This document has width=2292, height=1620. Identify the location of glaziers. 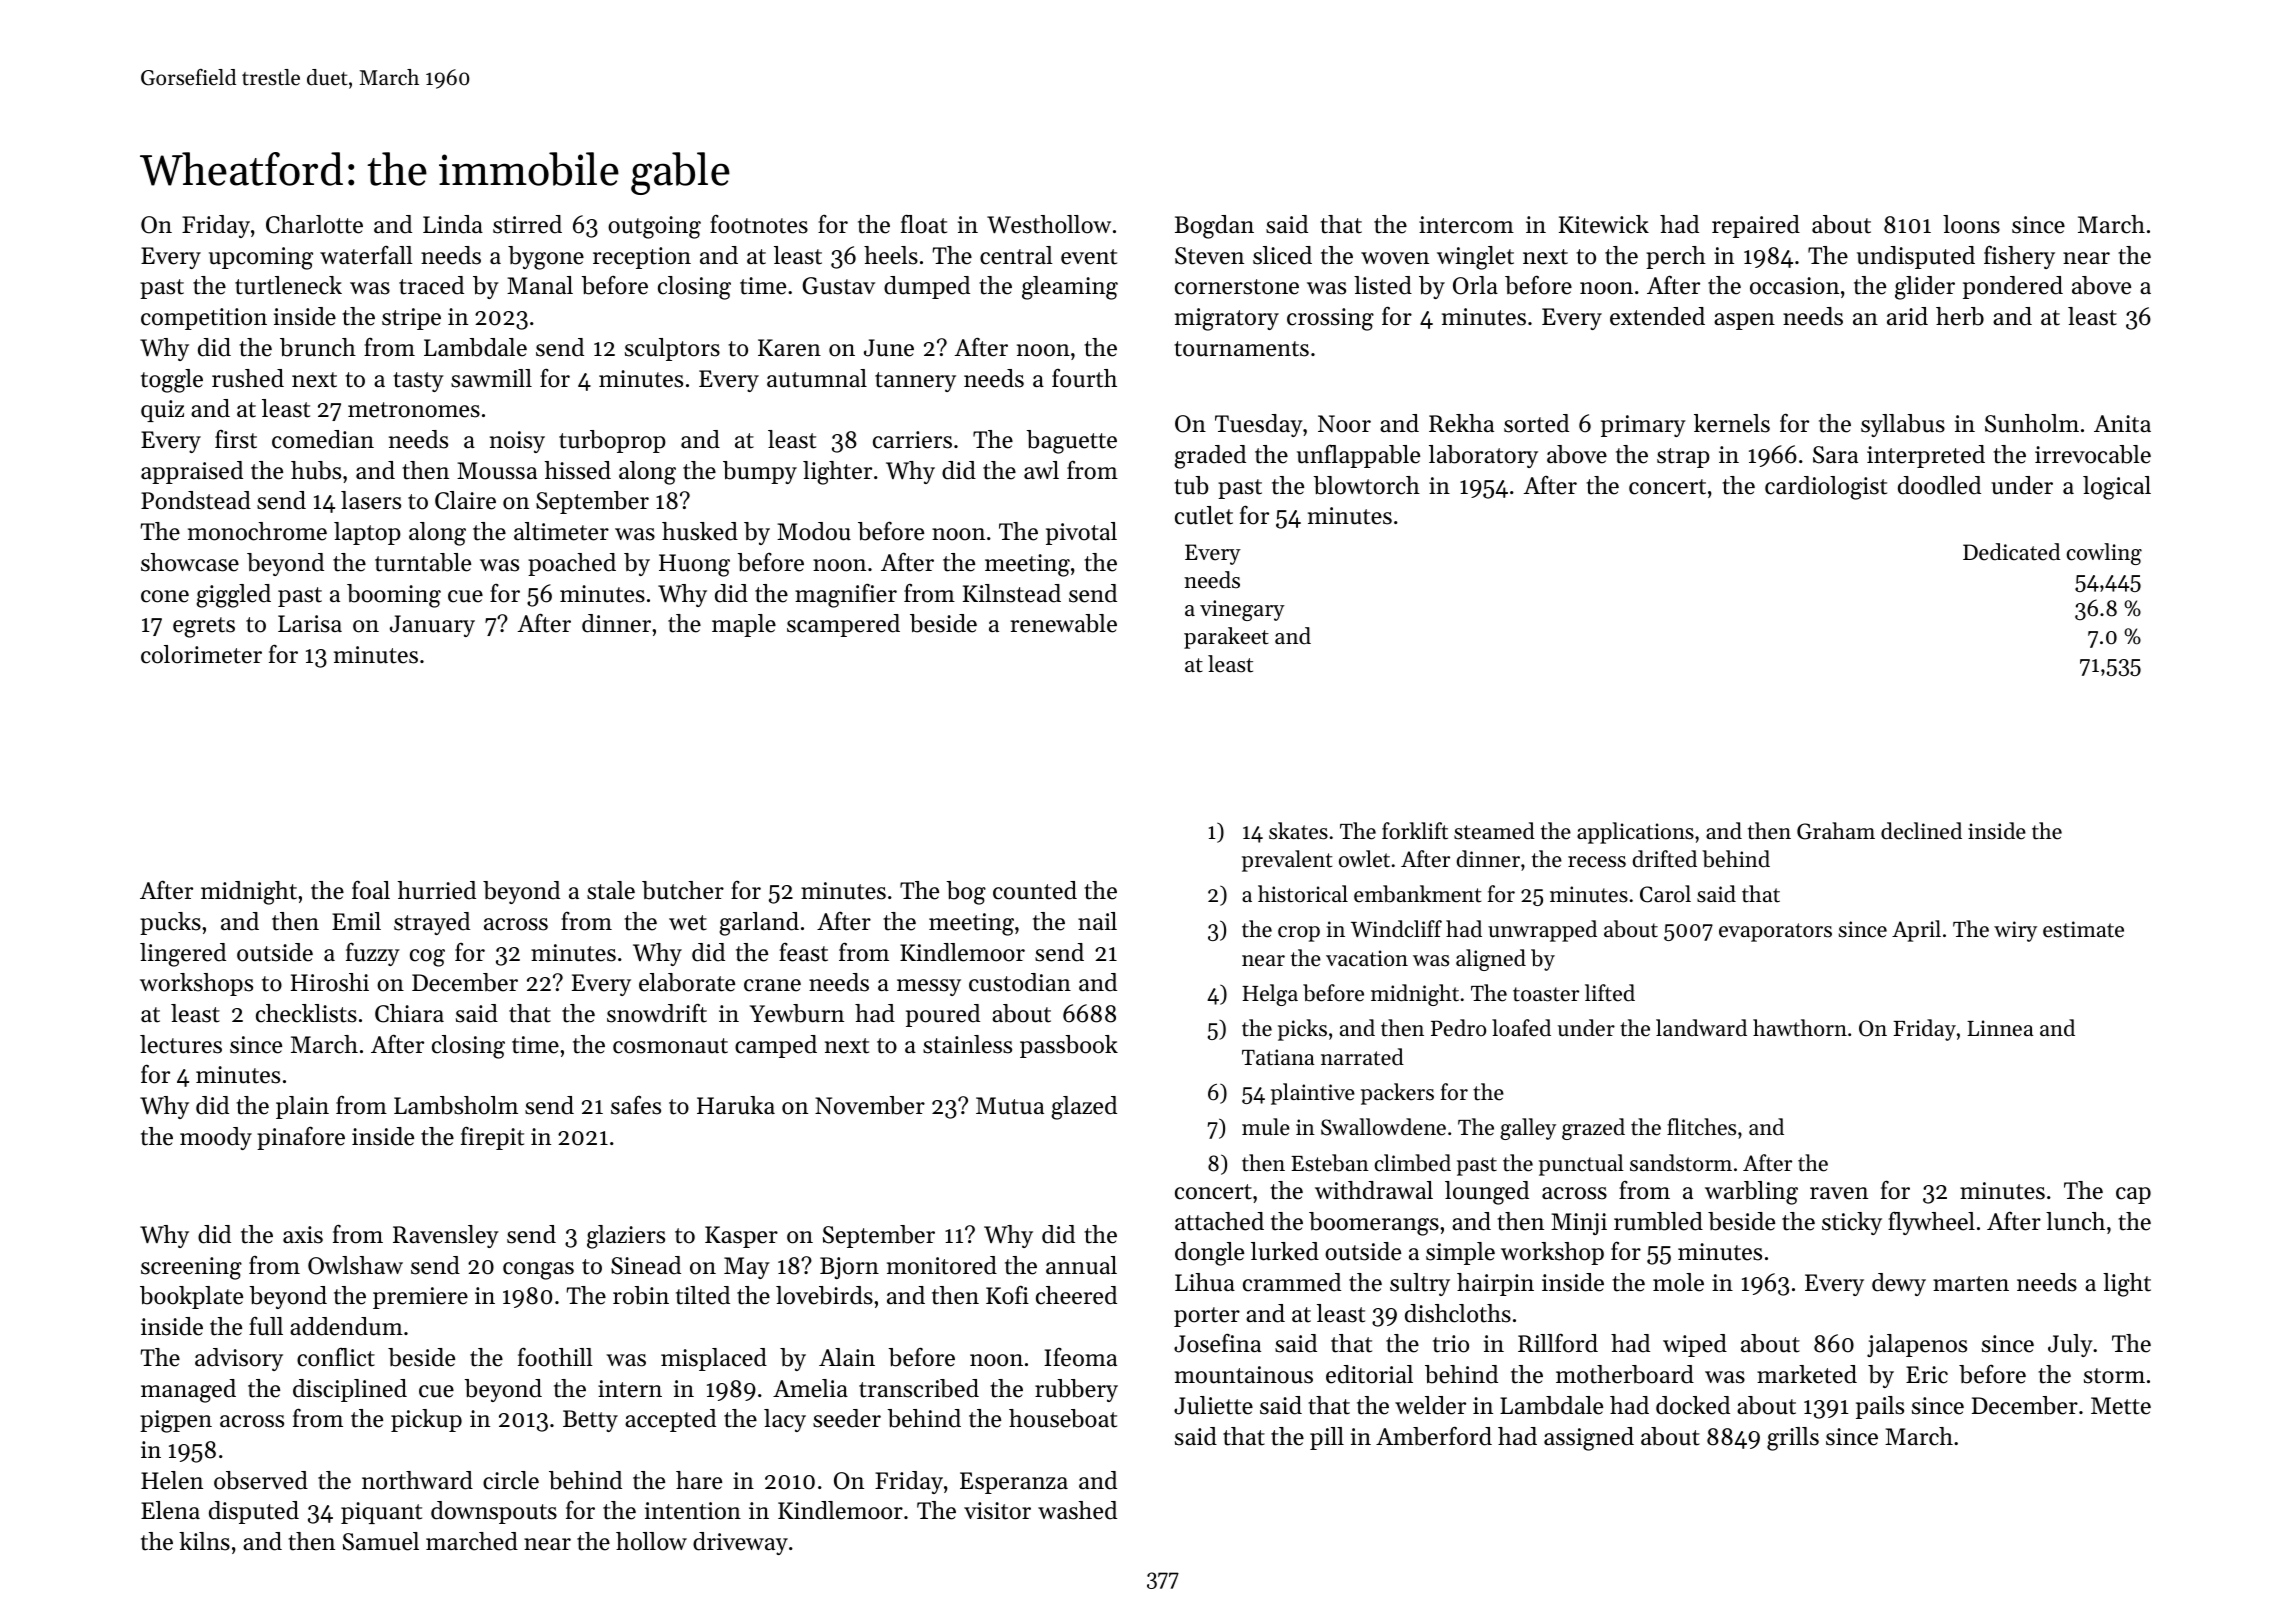
(626, 1237).
